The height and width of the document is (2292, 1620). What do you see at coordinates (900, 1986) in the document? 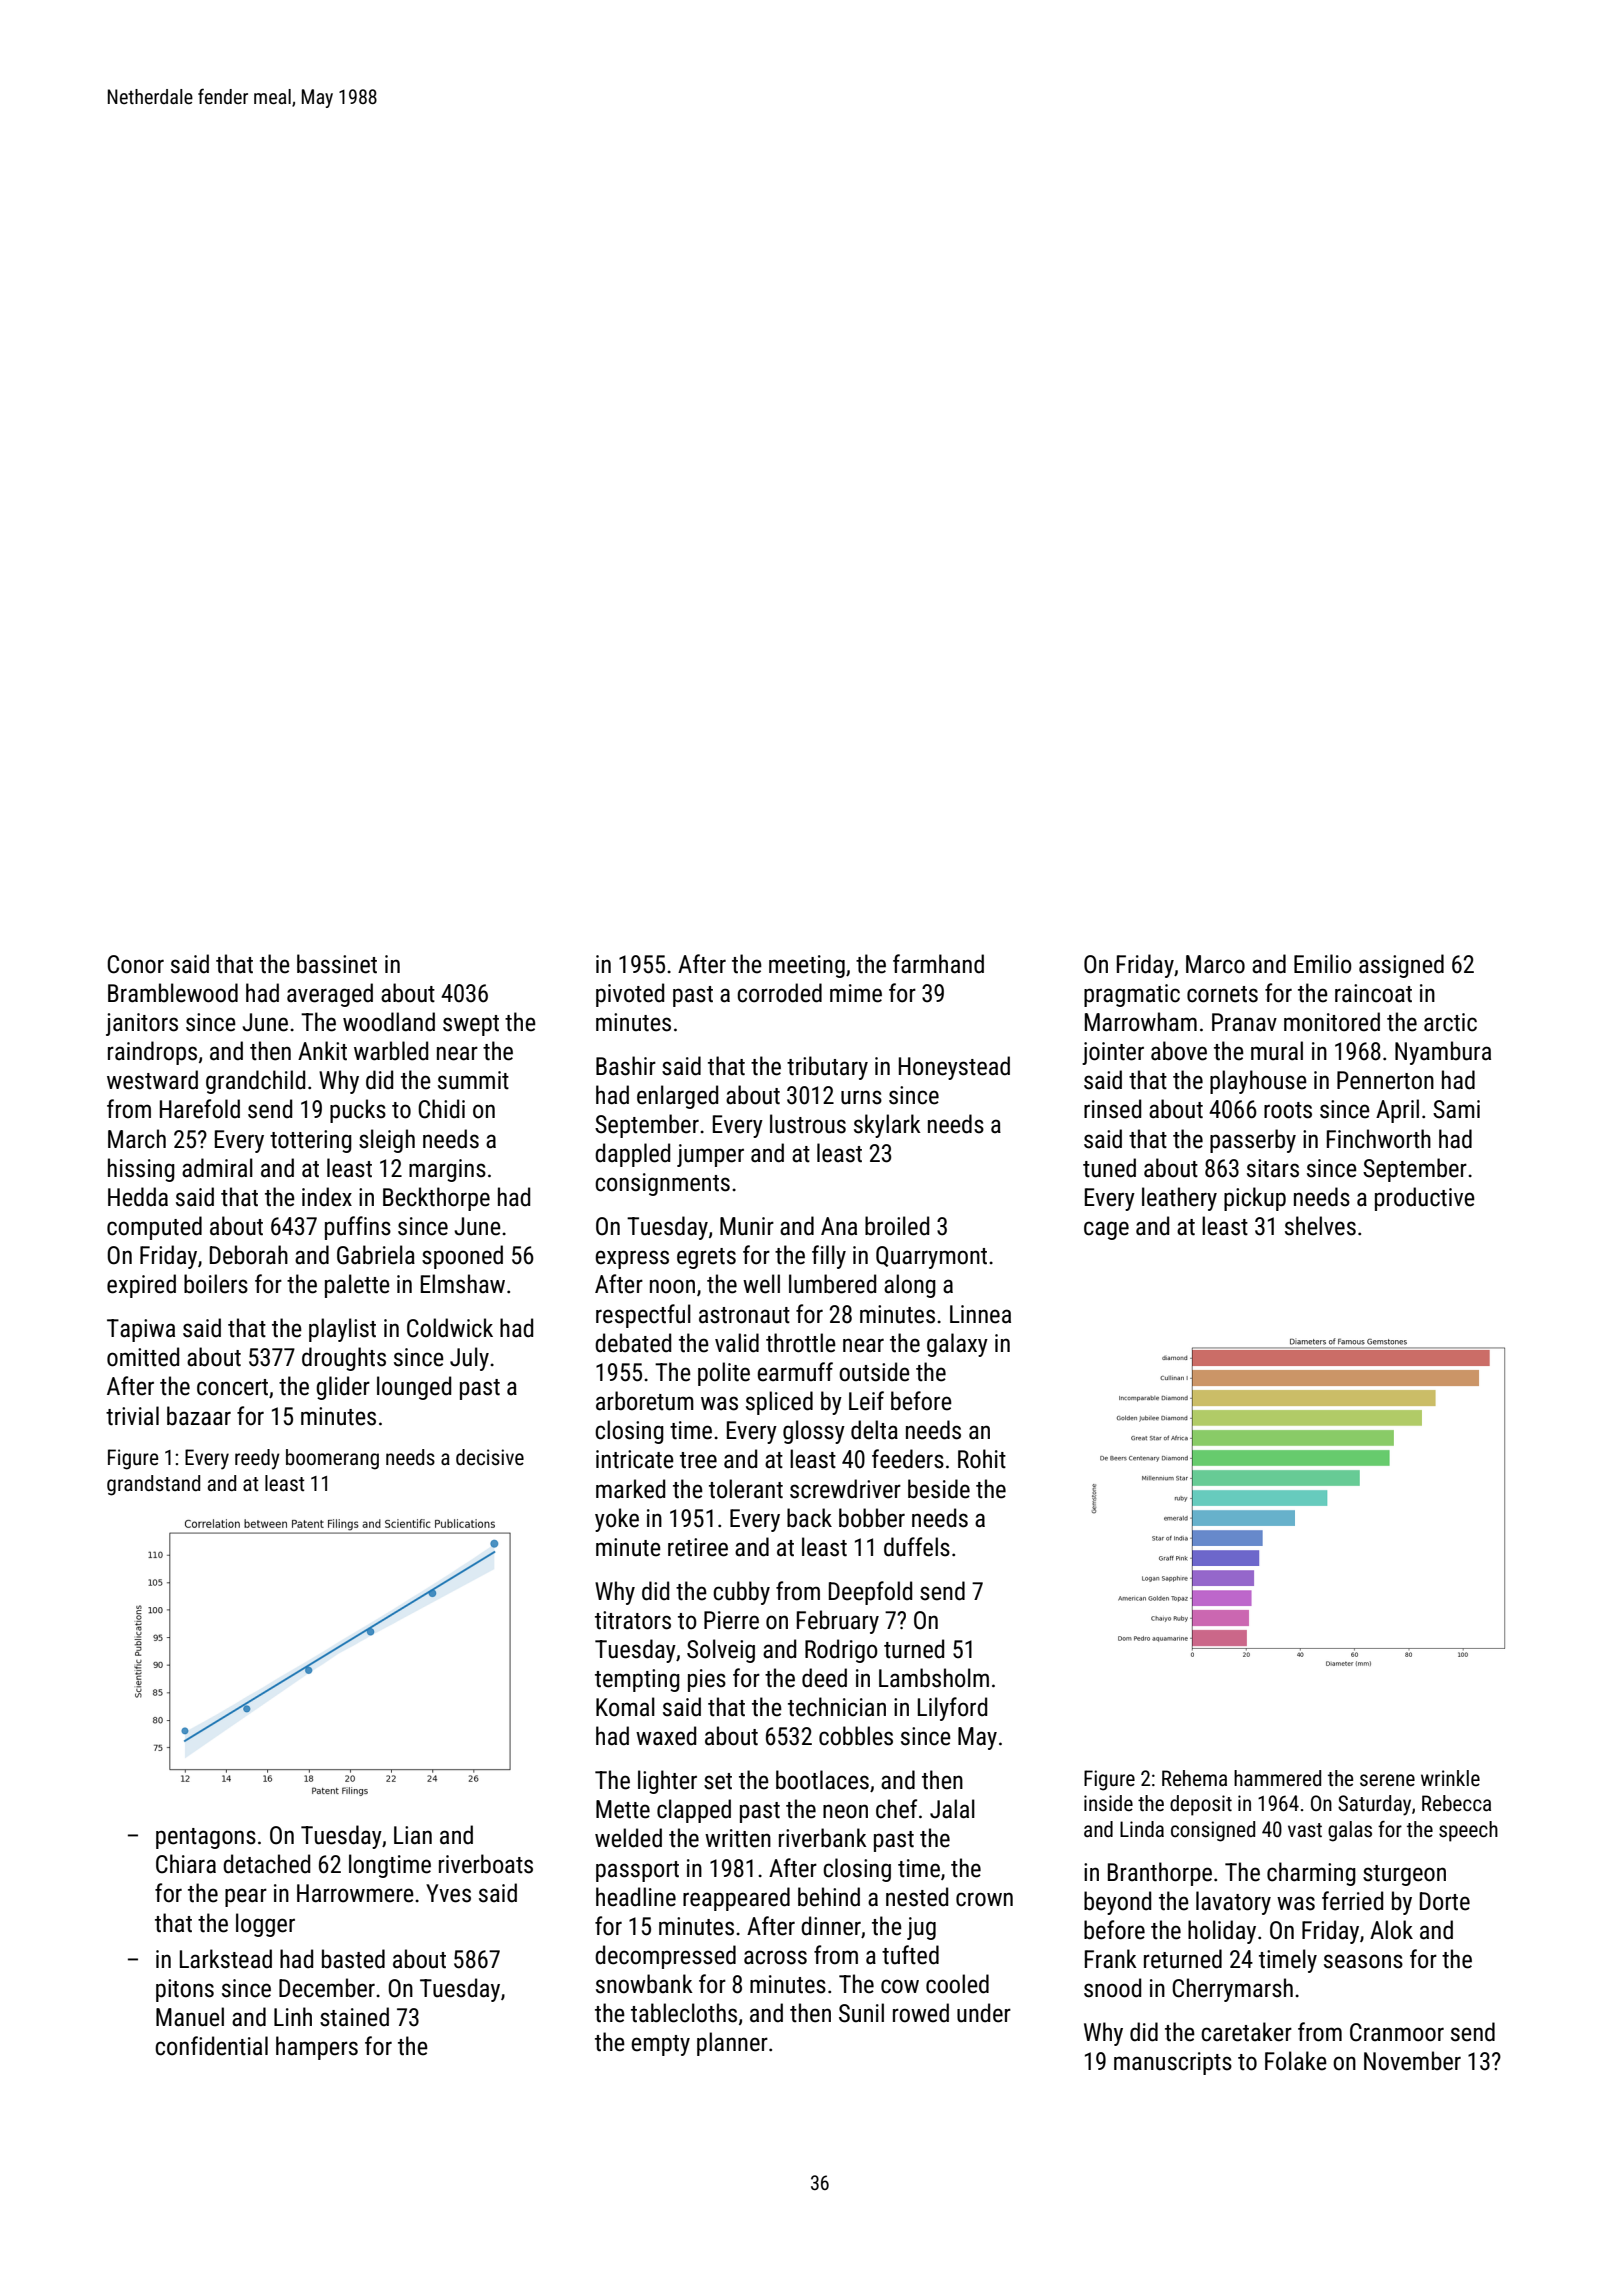
I see `cow` at bounding box center [900, 1986].
